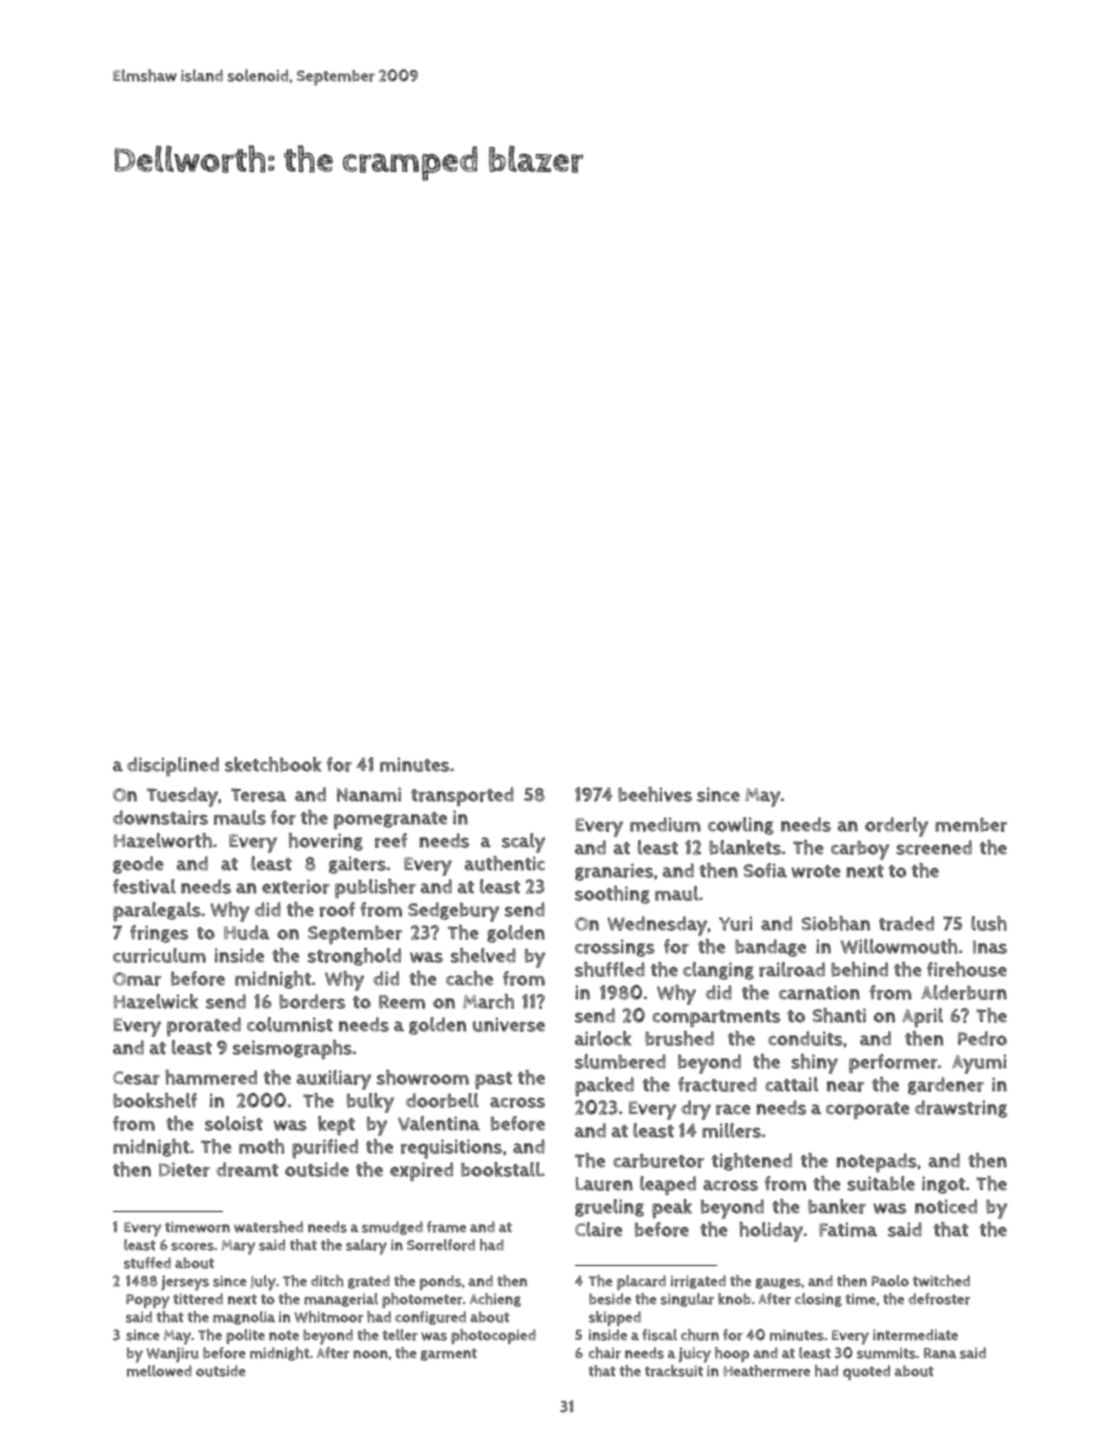  Describe the element at coordinates (655, 794) in the image. I see `beehives` at that location.
